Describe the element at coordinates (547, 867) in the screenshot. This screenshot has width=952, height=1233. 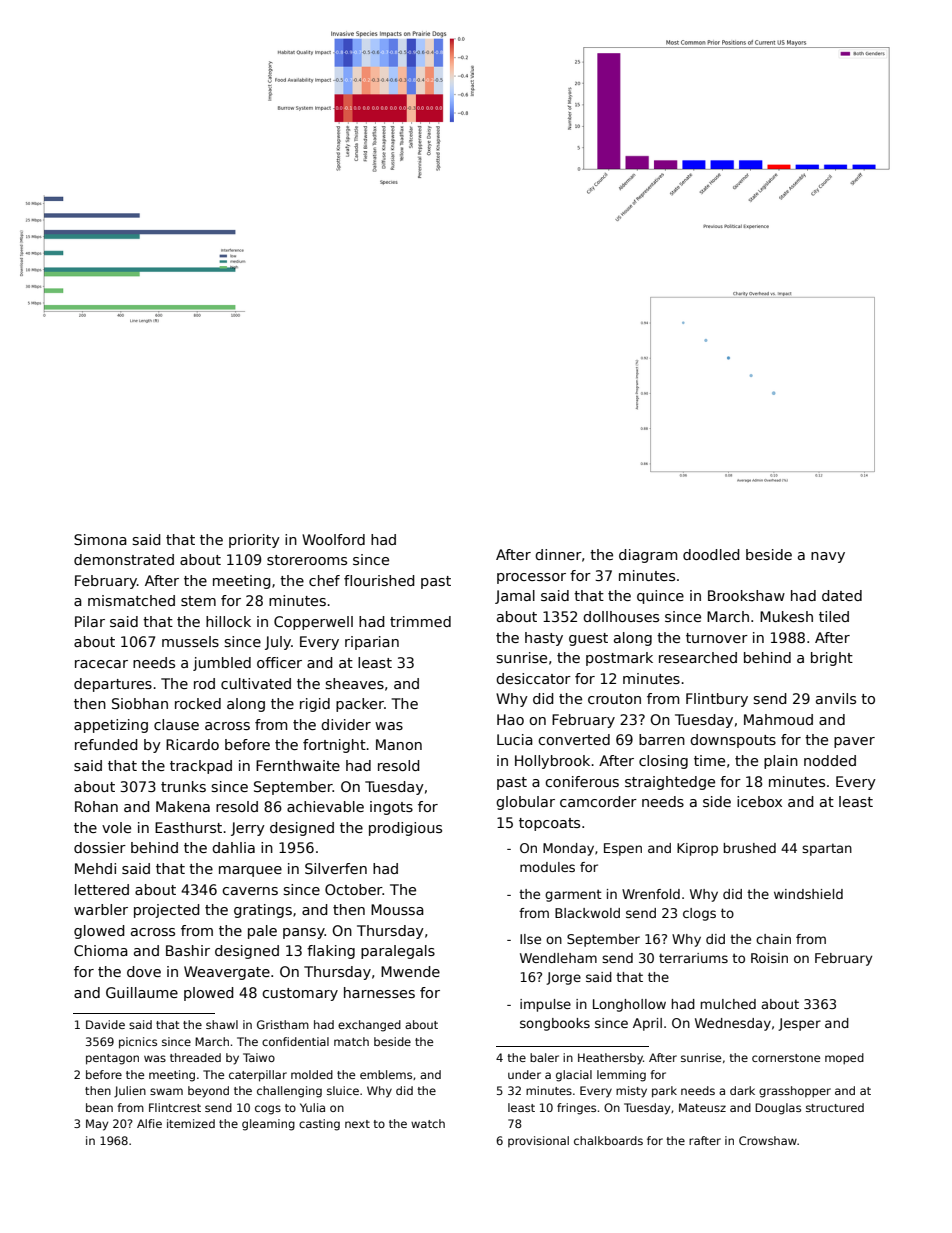
I see `modules` at that location.
